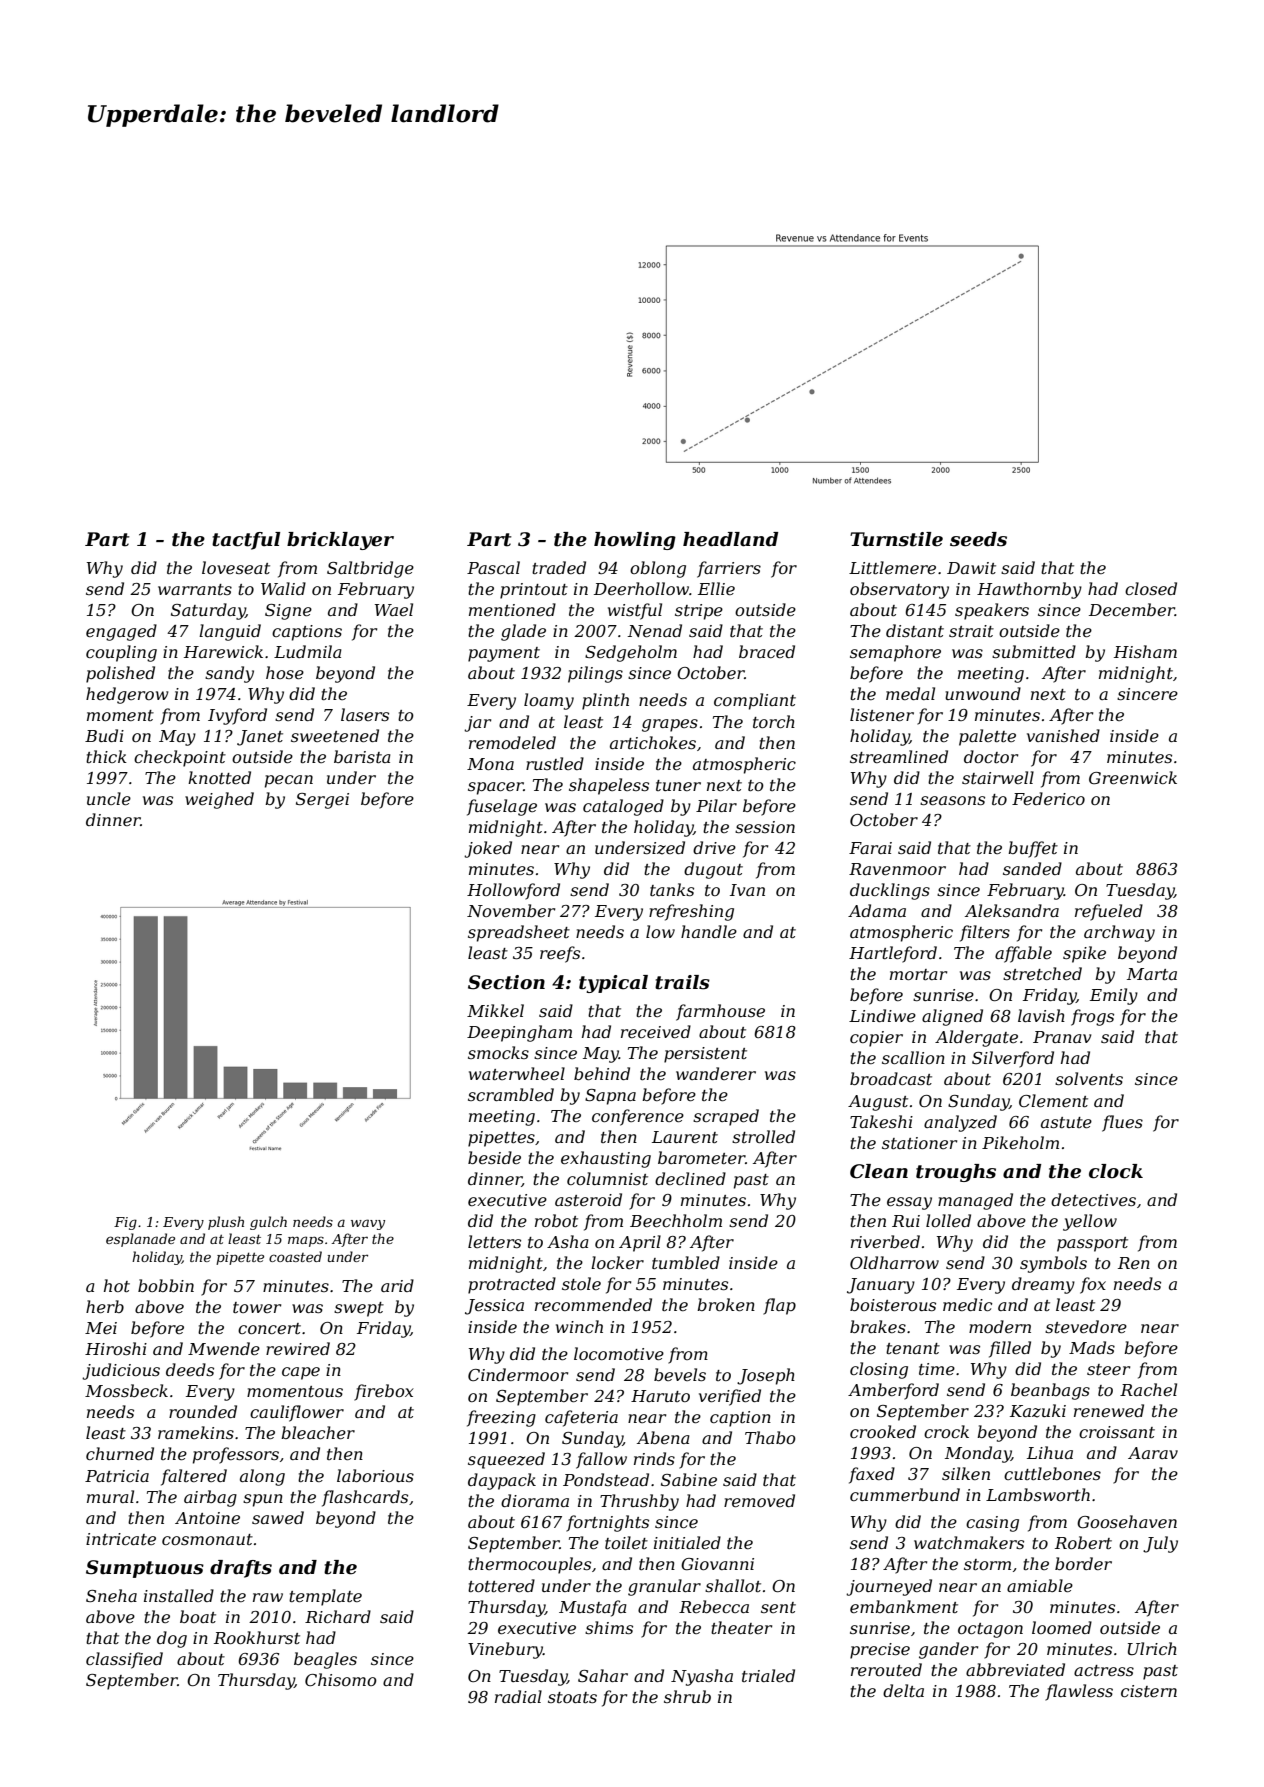 The width and height of the document is (1264, 1787). What do you see at coordinates (1063, 735) in the document?
I see `vanished` at bounding box center [1063, 735].
